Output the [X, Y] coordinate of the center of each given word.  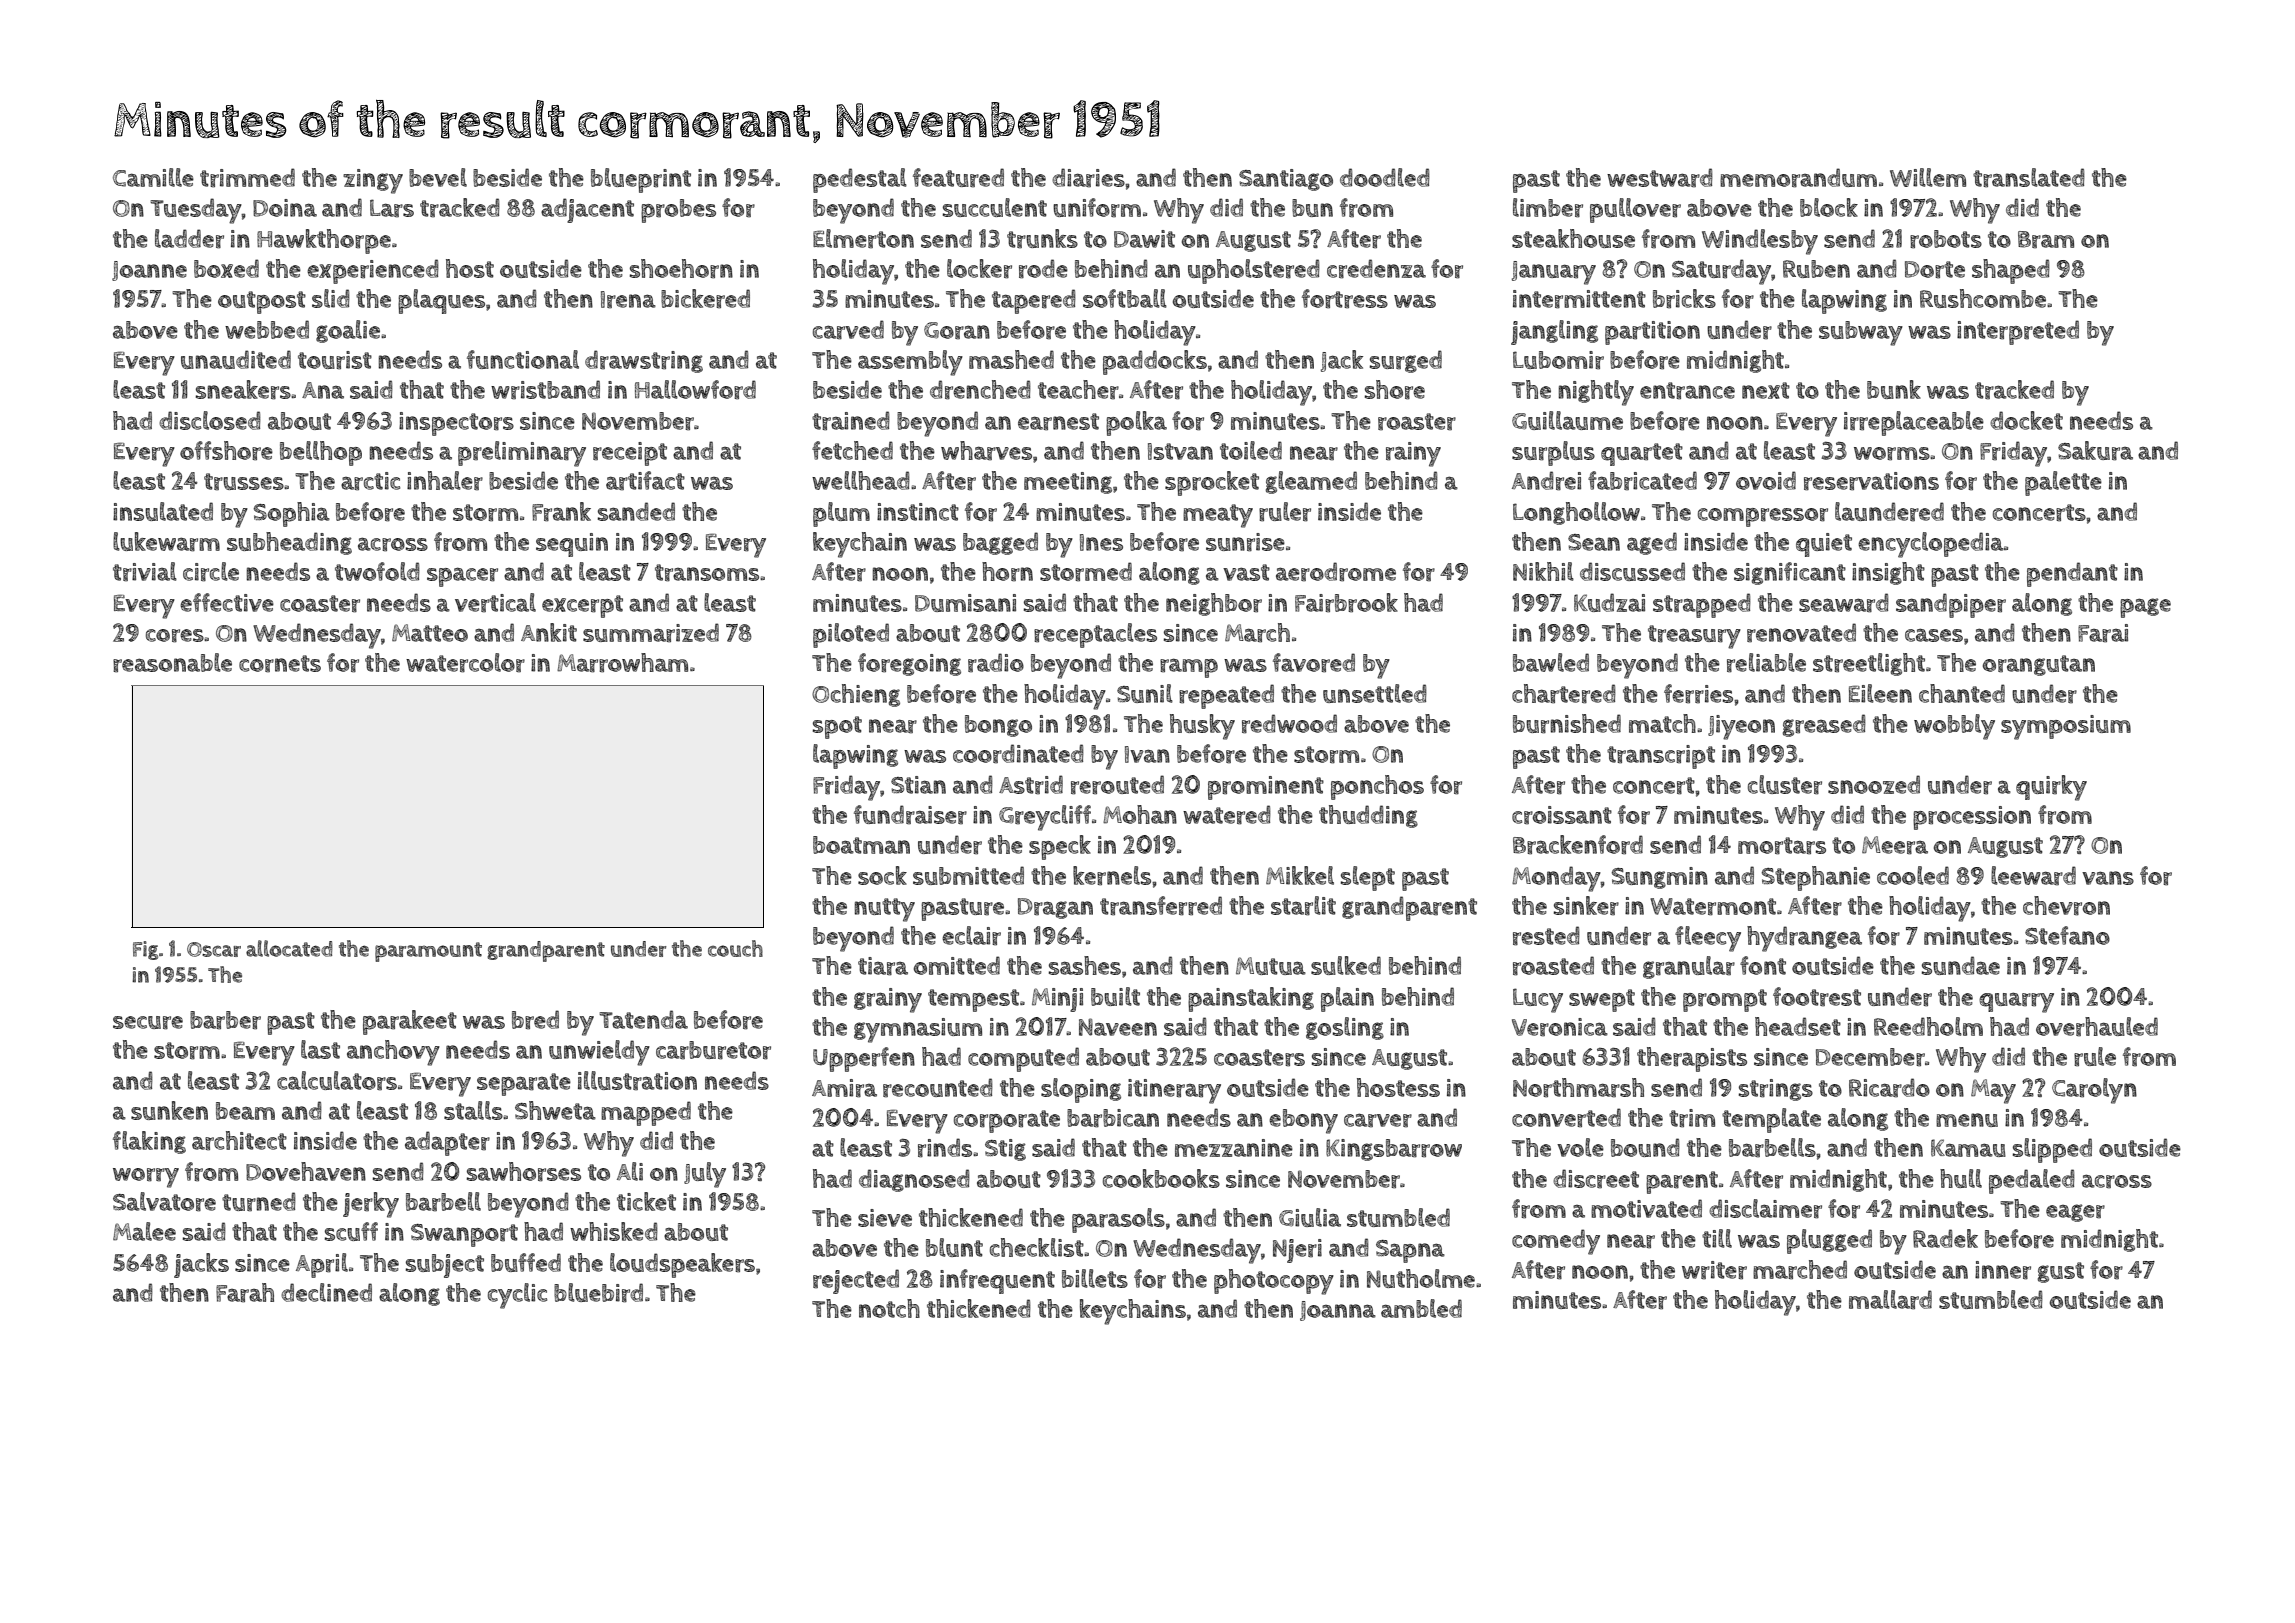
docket [2026, 420]
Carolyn [2094, 1091]
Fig [145, 950]
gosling [1345, 1028]
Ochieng [856, 695]
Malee [144, 1231]
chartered [1564, 694]
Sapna [1410, 1251]
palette [2063, 483]
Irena [628, 300]
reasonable [172, 663]
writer [1714, 1270]
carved [848, 330]
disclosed [210, 420]
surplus [1553, 453]
